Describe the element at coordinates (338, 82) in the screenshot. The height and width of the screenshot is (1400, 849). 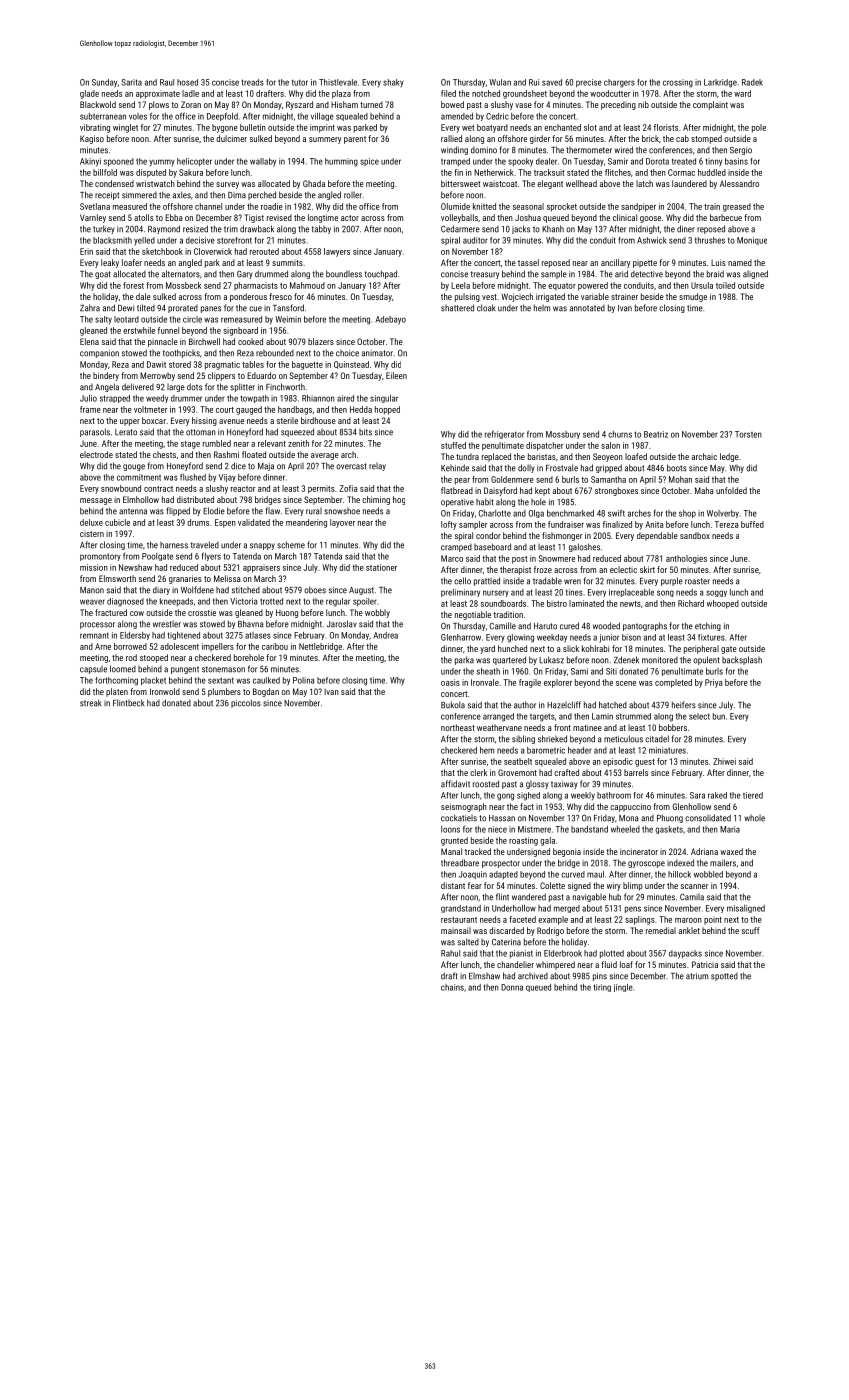
I see `Thistlevale` at that location.
